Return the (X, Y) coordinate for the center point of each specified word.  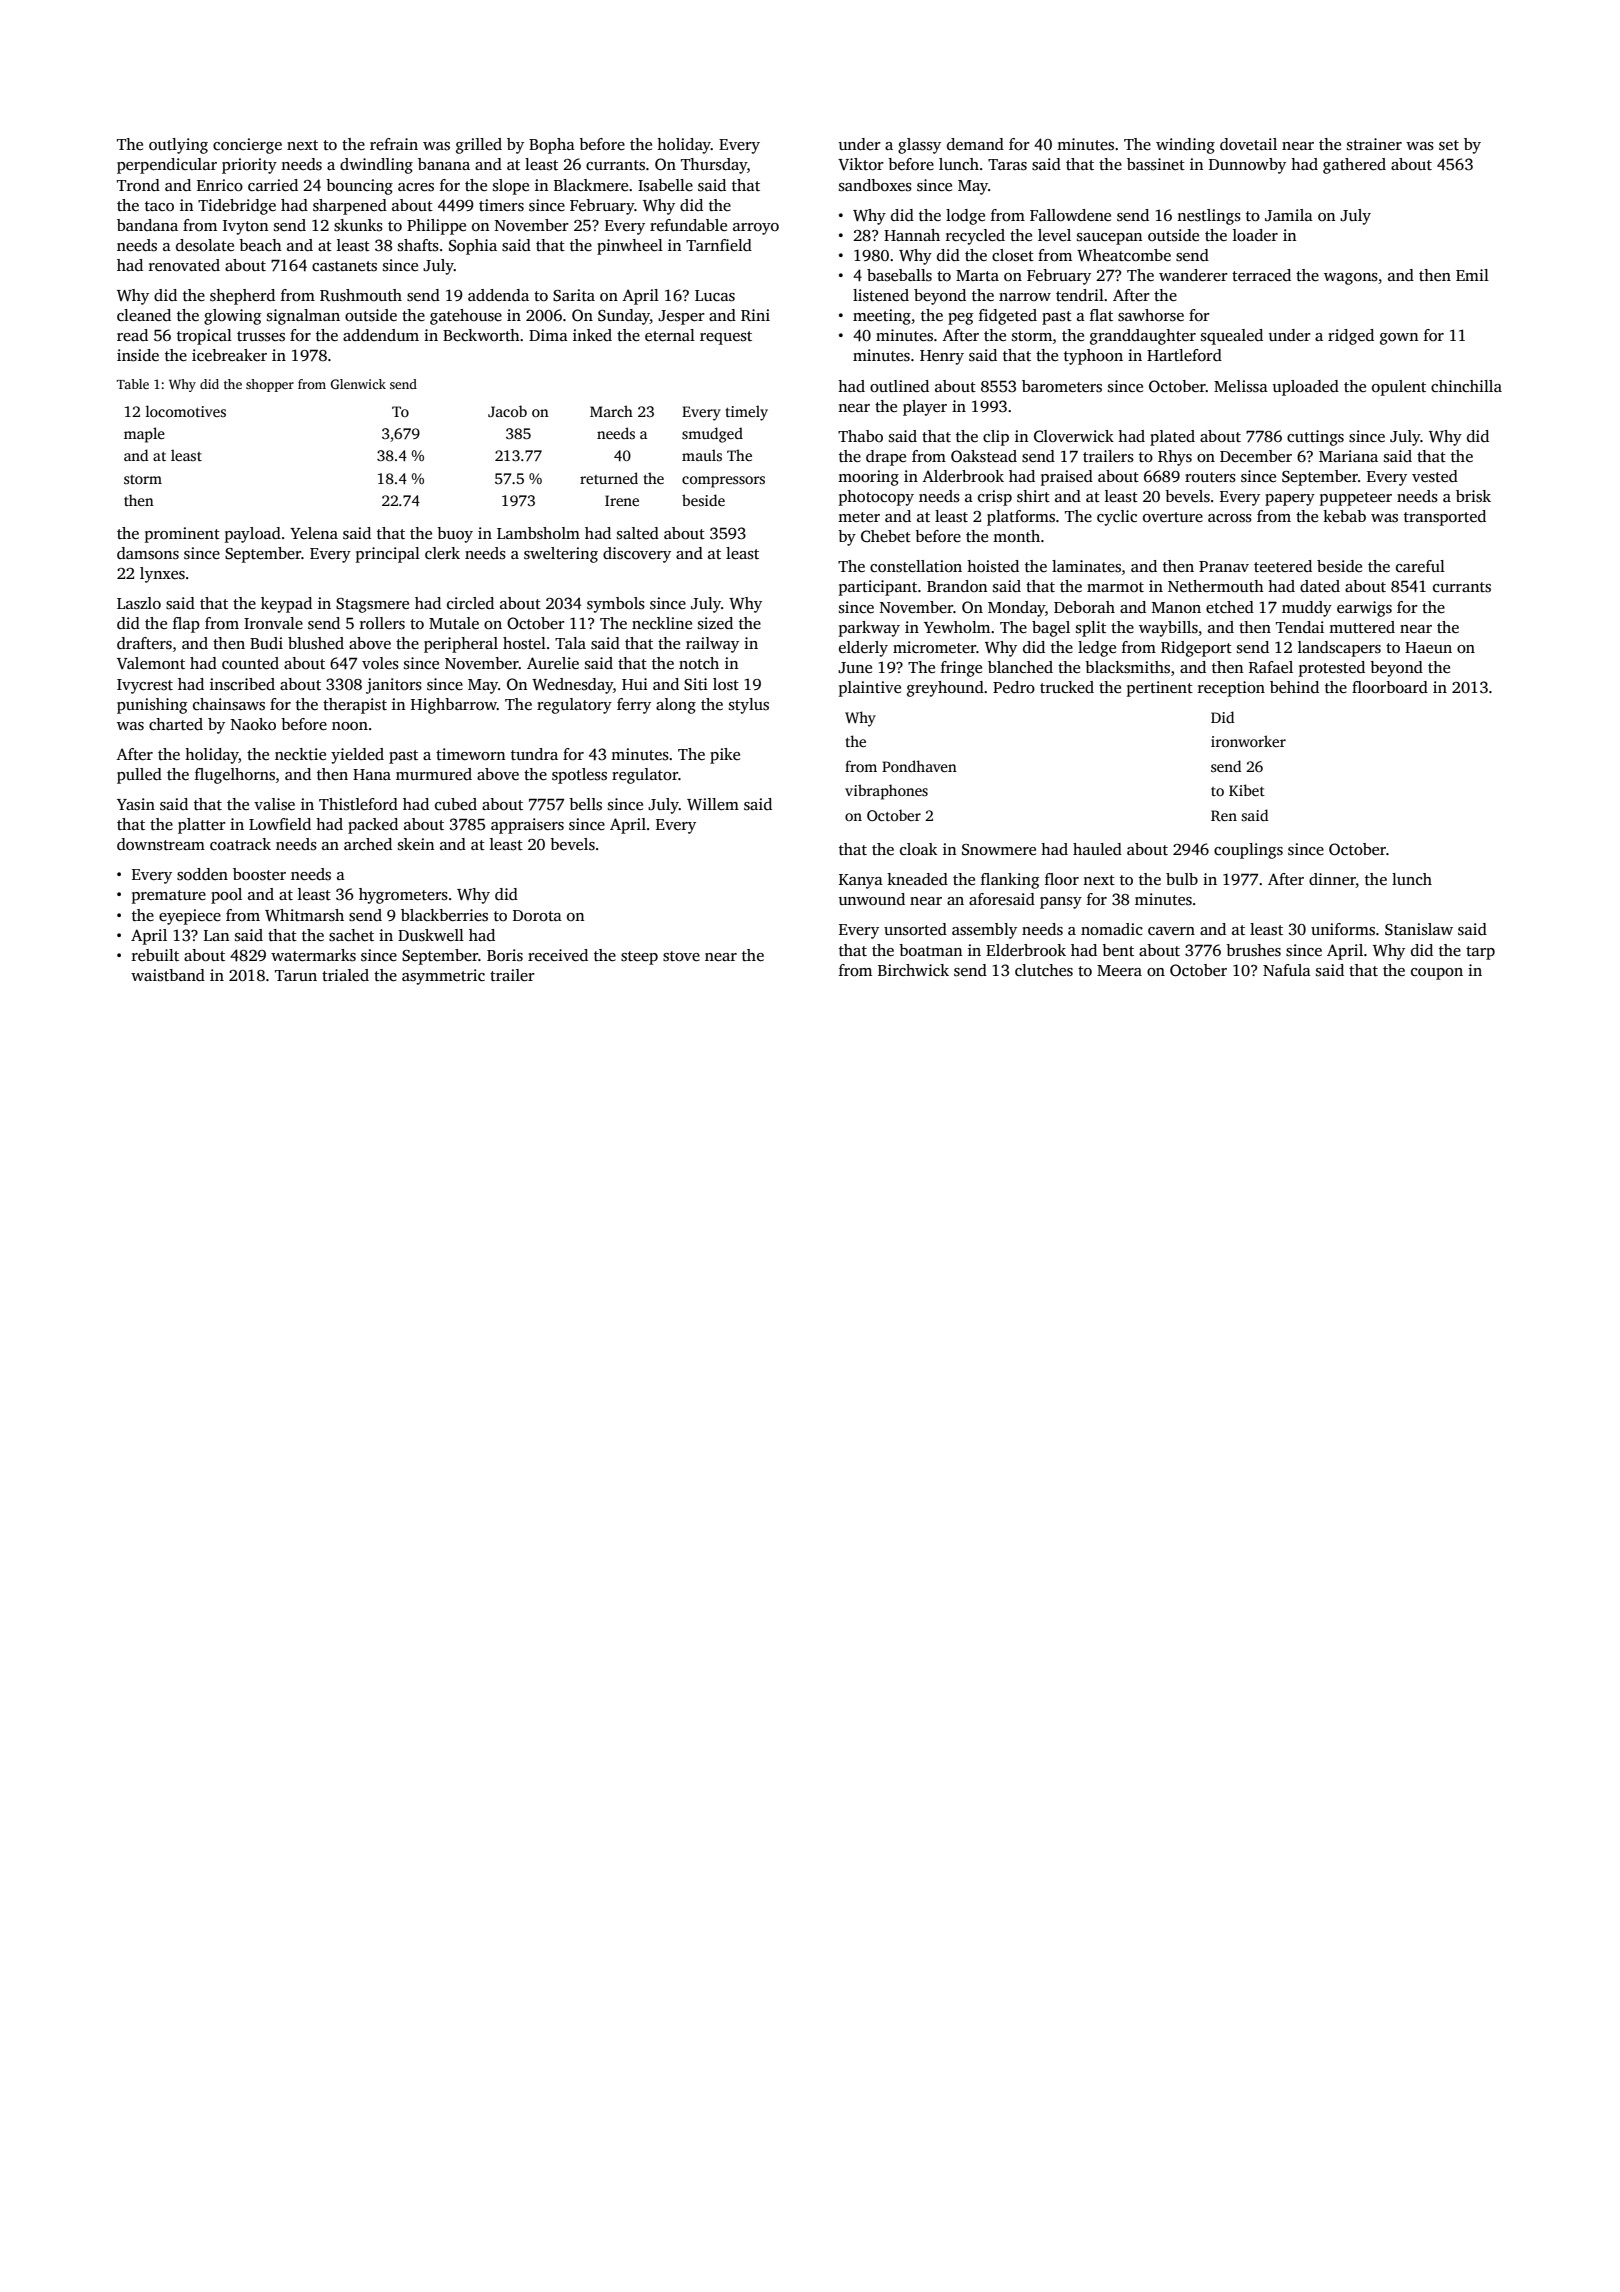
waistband (168, 975)
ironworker (1248, 741)
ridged (1351, 337)
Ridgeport (1196, 649)
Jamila (1289, 215)
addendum (381, 335)
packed (373, 826)
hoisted (993, 566)
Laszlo (139, 603)
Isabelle (665, 185)
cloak (918, 849)
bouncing (359, 187)
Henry (942, 357)
